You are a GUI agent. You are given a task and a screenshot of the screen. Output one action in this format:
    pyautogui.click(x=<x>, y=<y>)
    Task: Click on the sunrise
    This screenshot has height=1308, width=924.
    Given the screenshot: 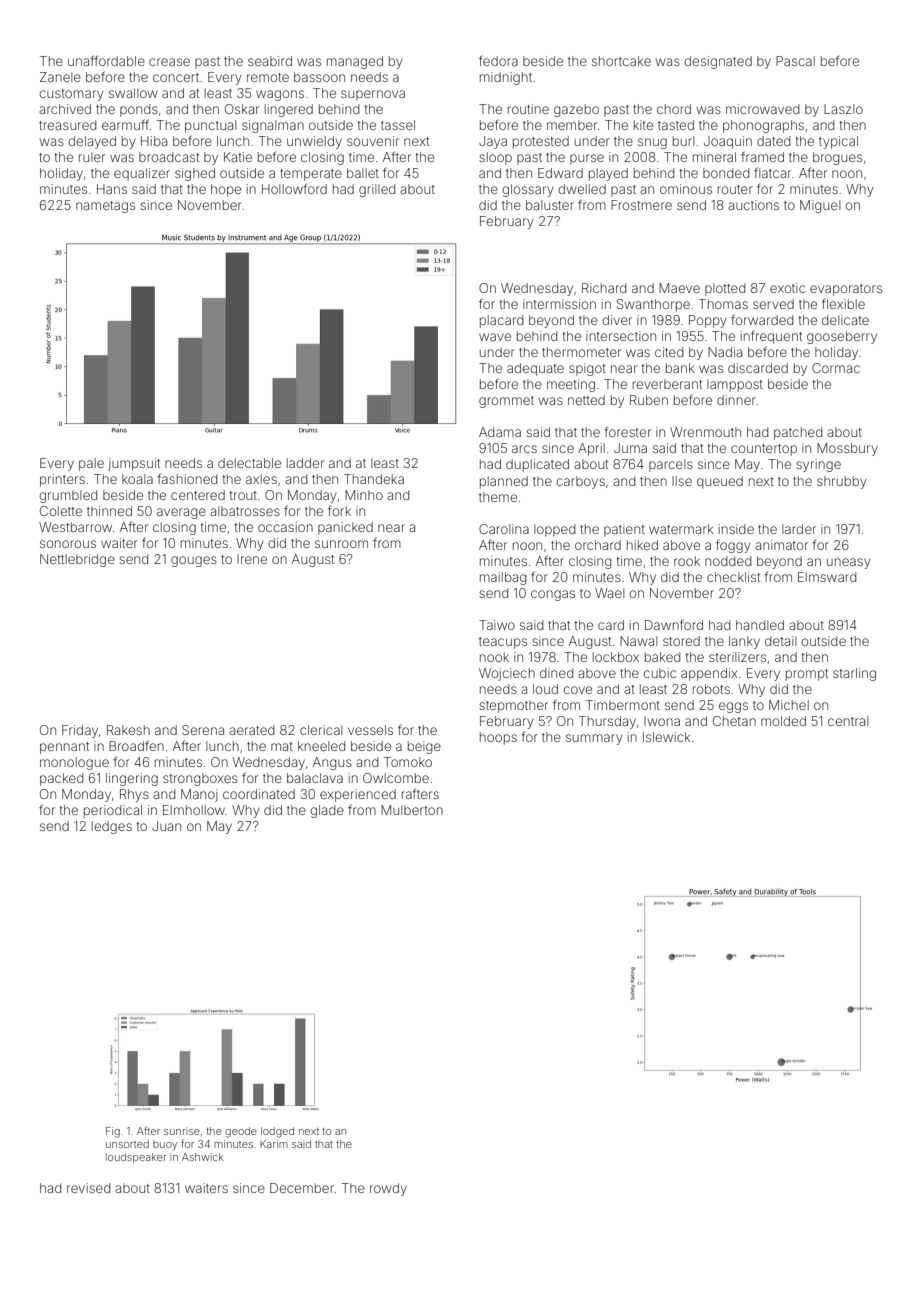 What is the action you would take?
    pyautogui.click(x=182, y=1131)
